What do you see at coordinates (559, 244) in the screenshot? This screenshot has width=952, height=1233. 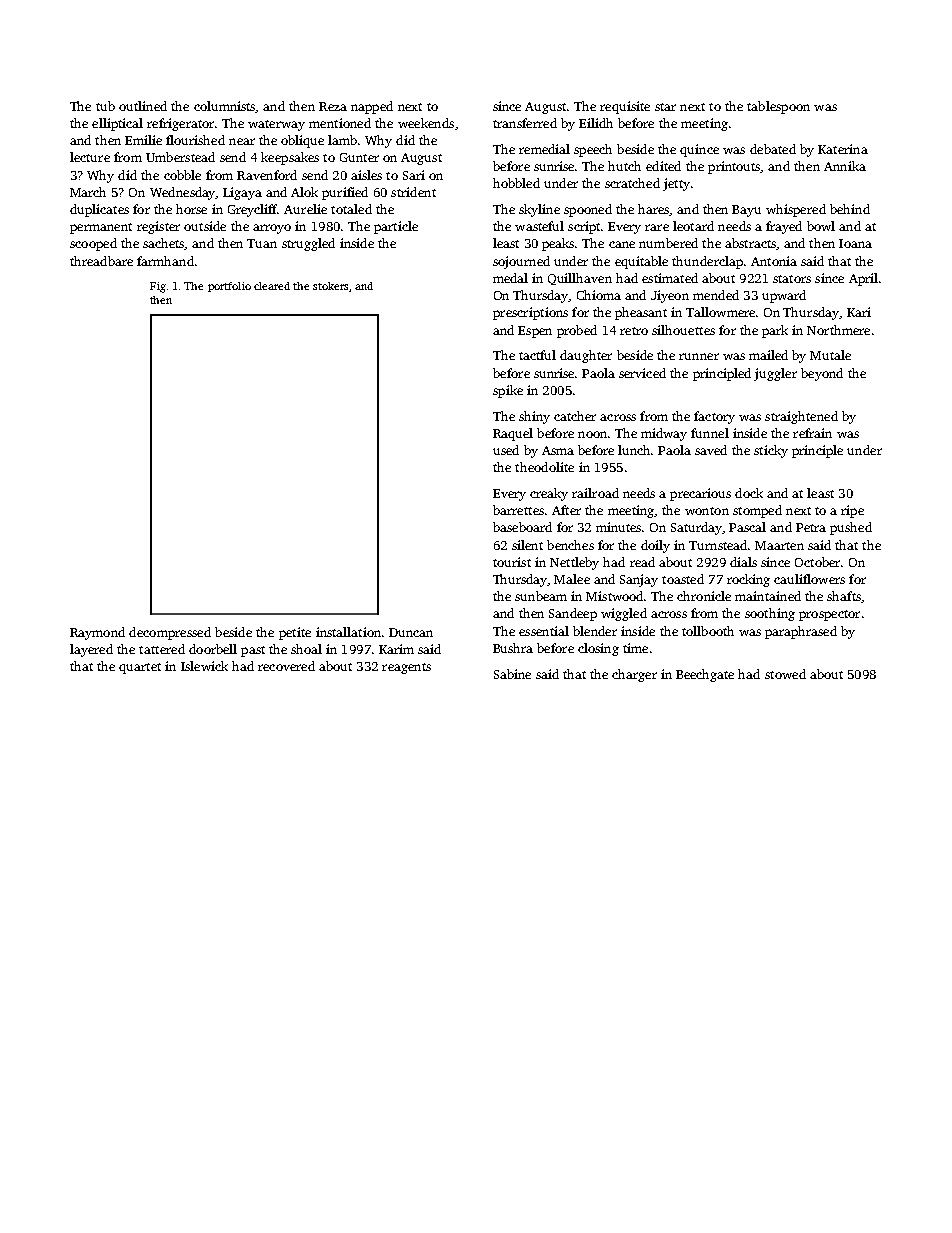 I see `peaks` at bounding box center [559, 244].
